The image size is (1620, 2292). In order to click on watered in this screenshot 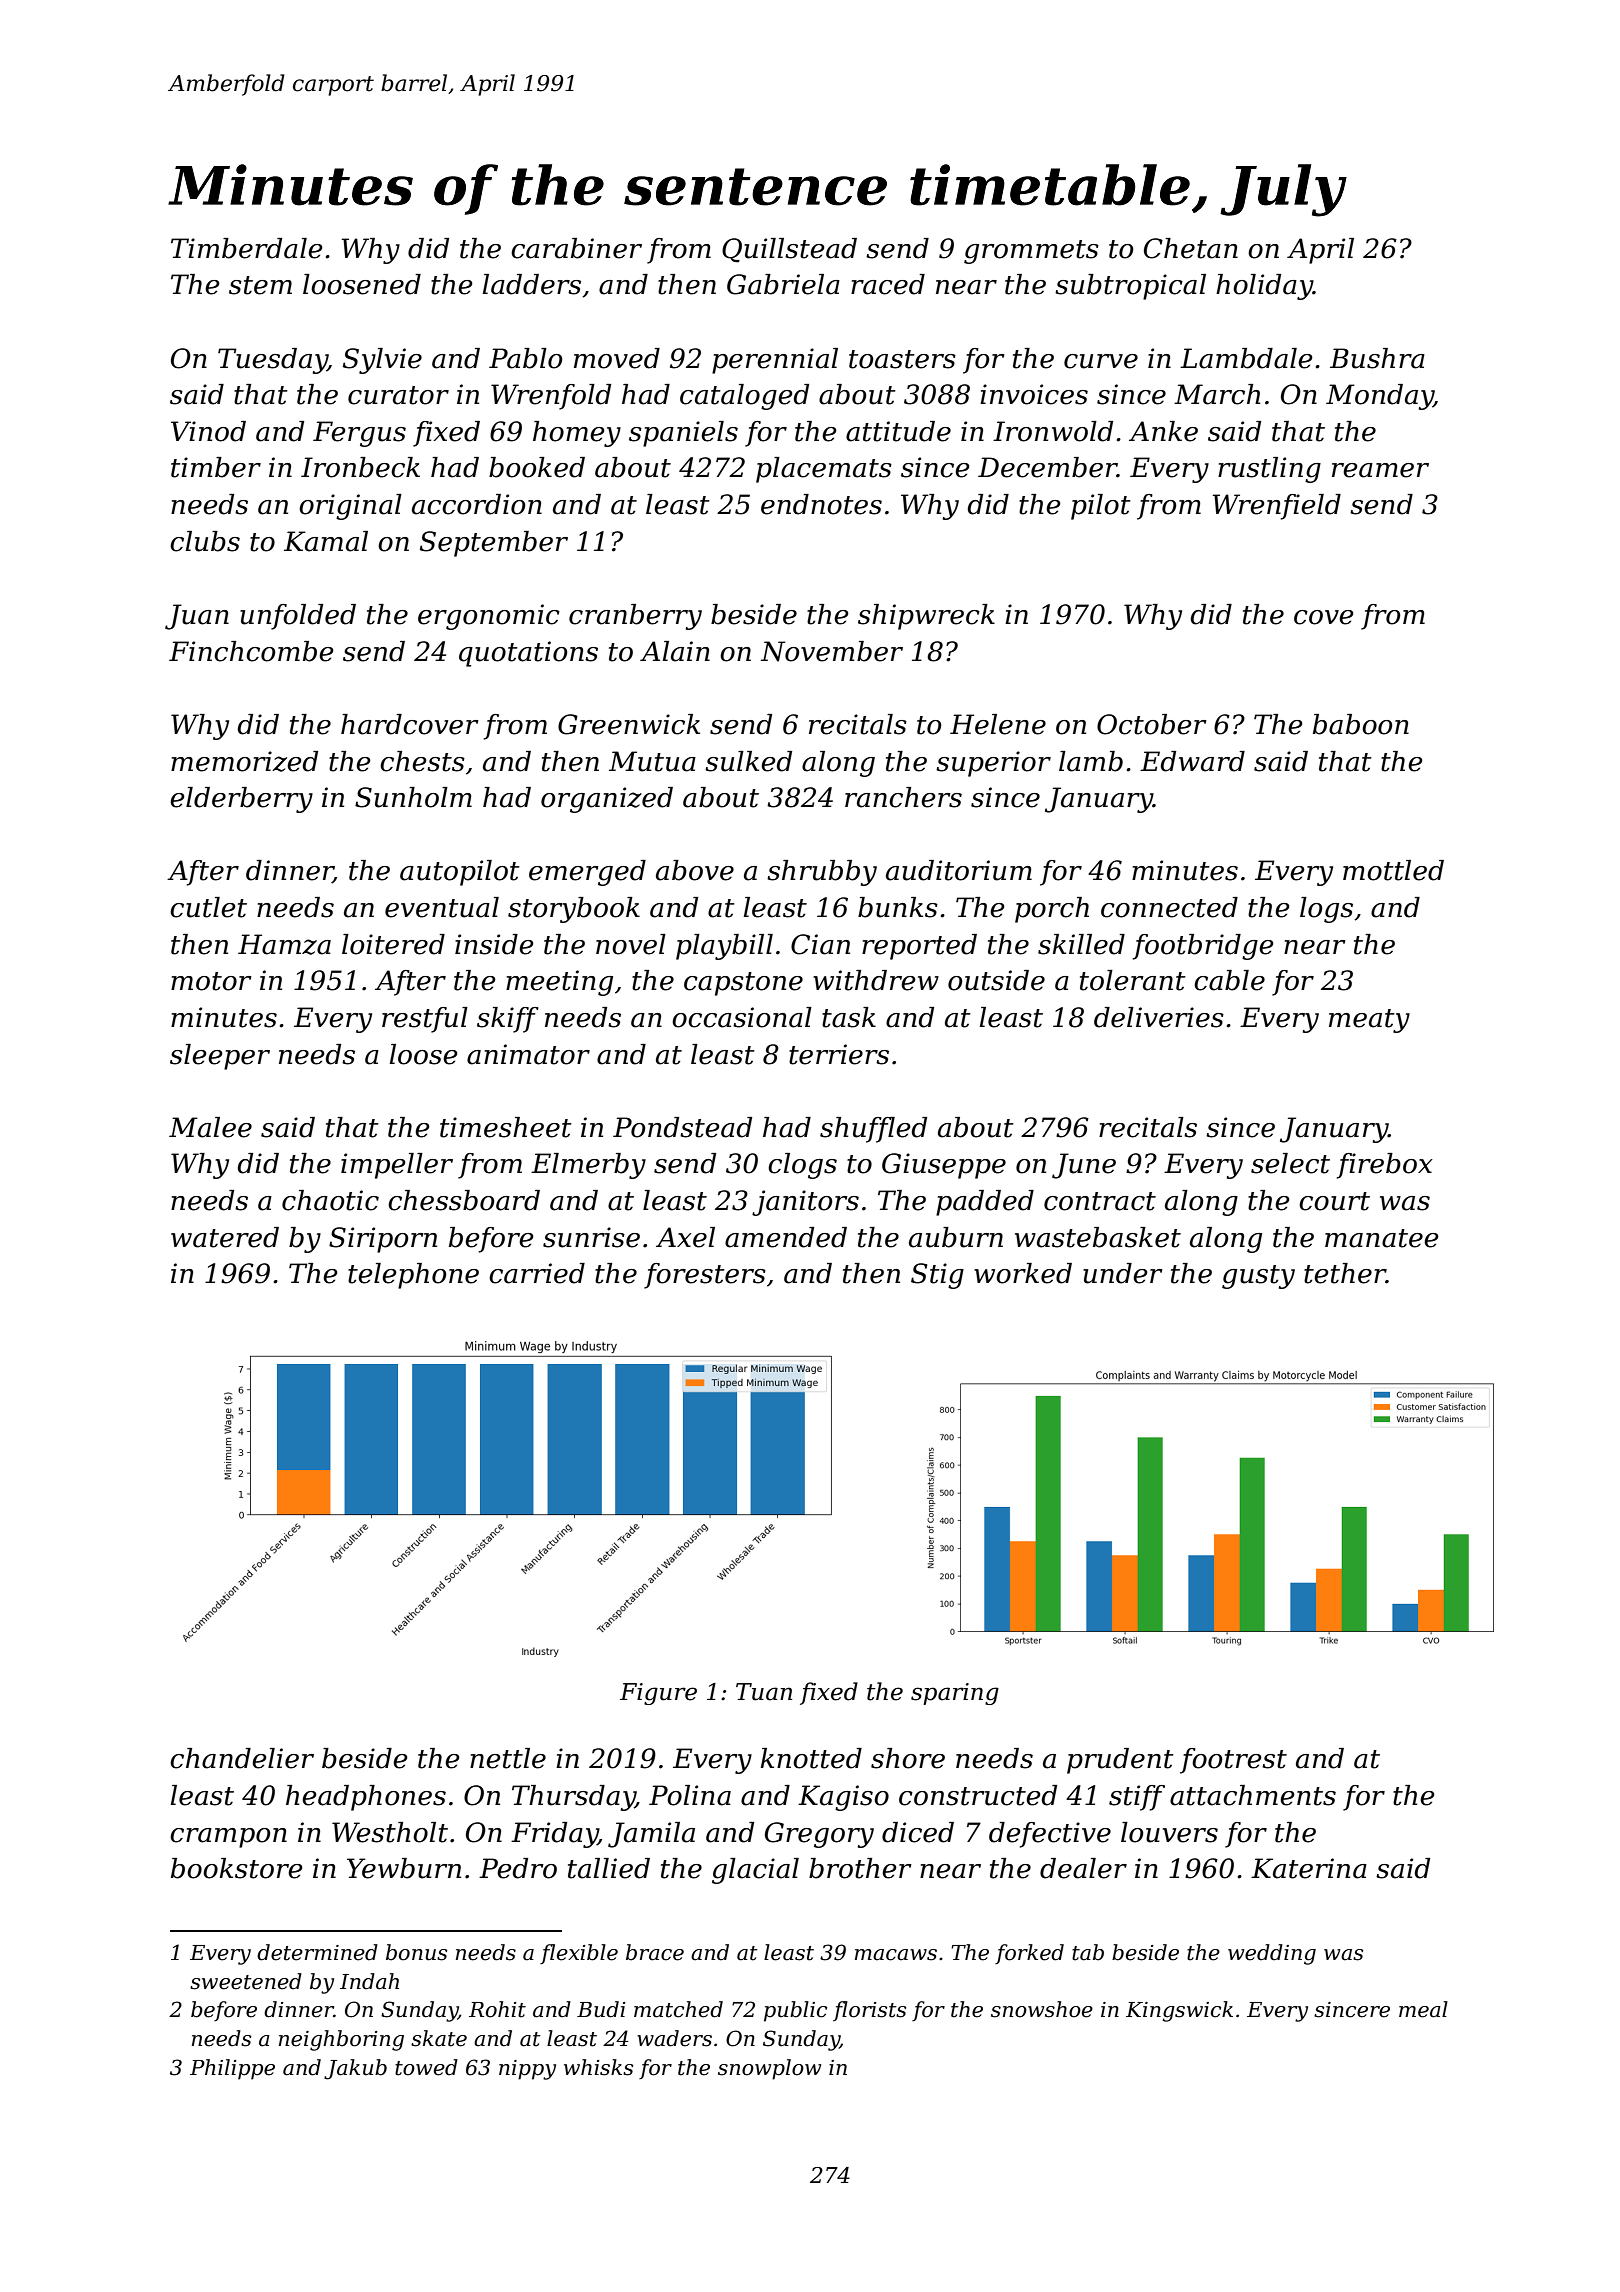, I will do `click(225, 1237)`.
